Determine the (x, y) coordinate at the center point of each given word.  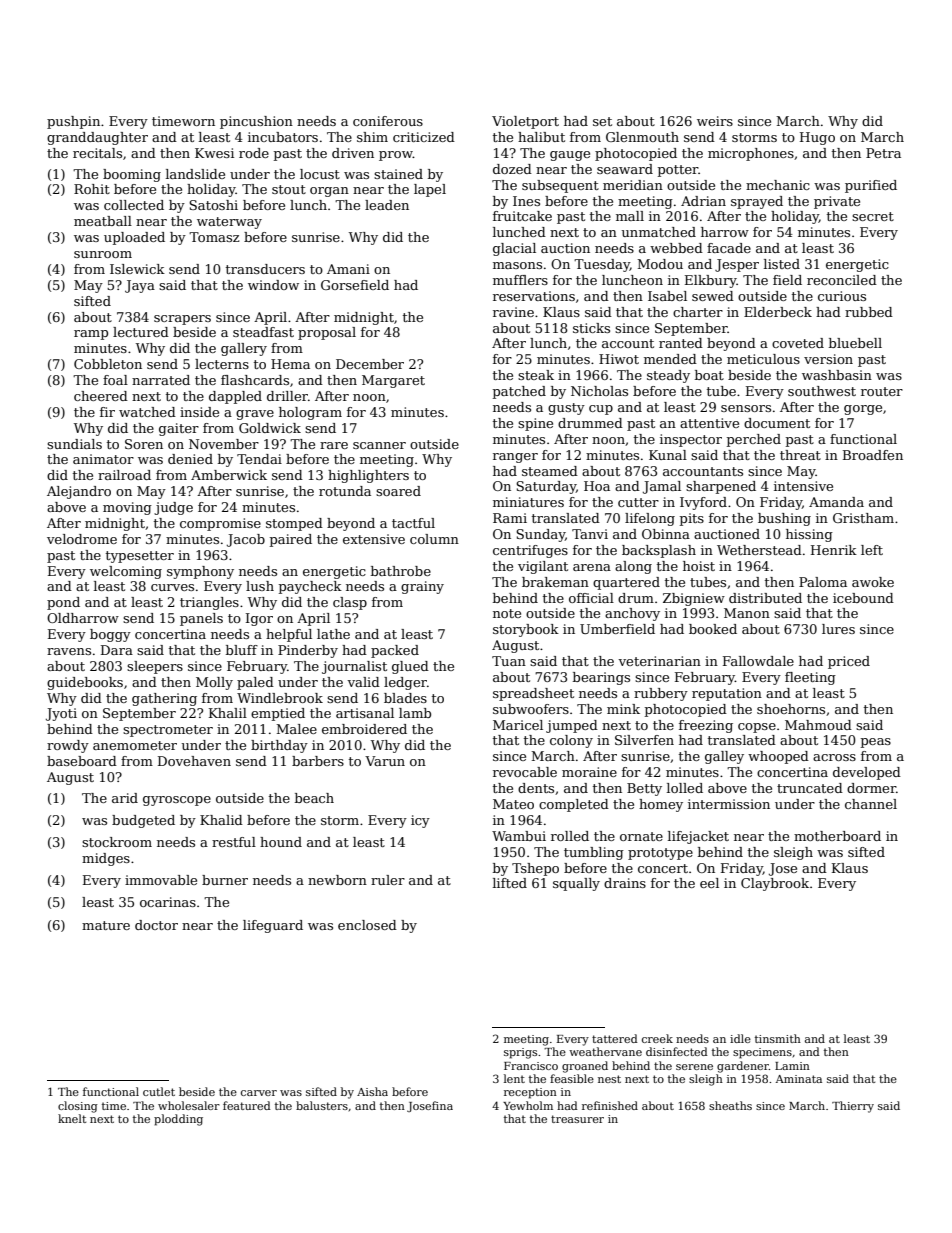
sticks (591, 328)
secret (873, 216)
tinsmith (778, 1038)
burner (225, 880)
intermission (729, 804)
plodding (178, 1120)
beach (314, 798)
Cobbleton (108, 364)
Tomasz (214, 237)
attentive (709, 423)
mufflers (520, 280)
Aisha (372, 1091)
